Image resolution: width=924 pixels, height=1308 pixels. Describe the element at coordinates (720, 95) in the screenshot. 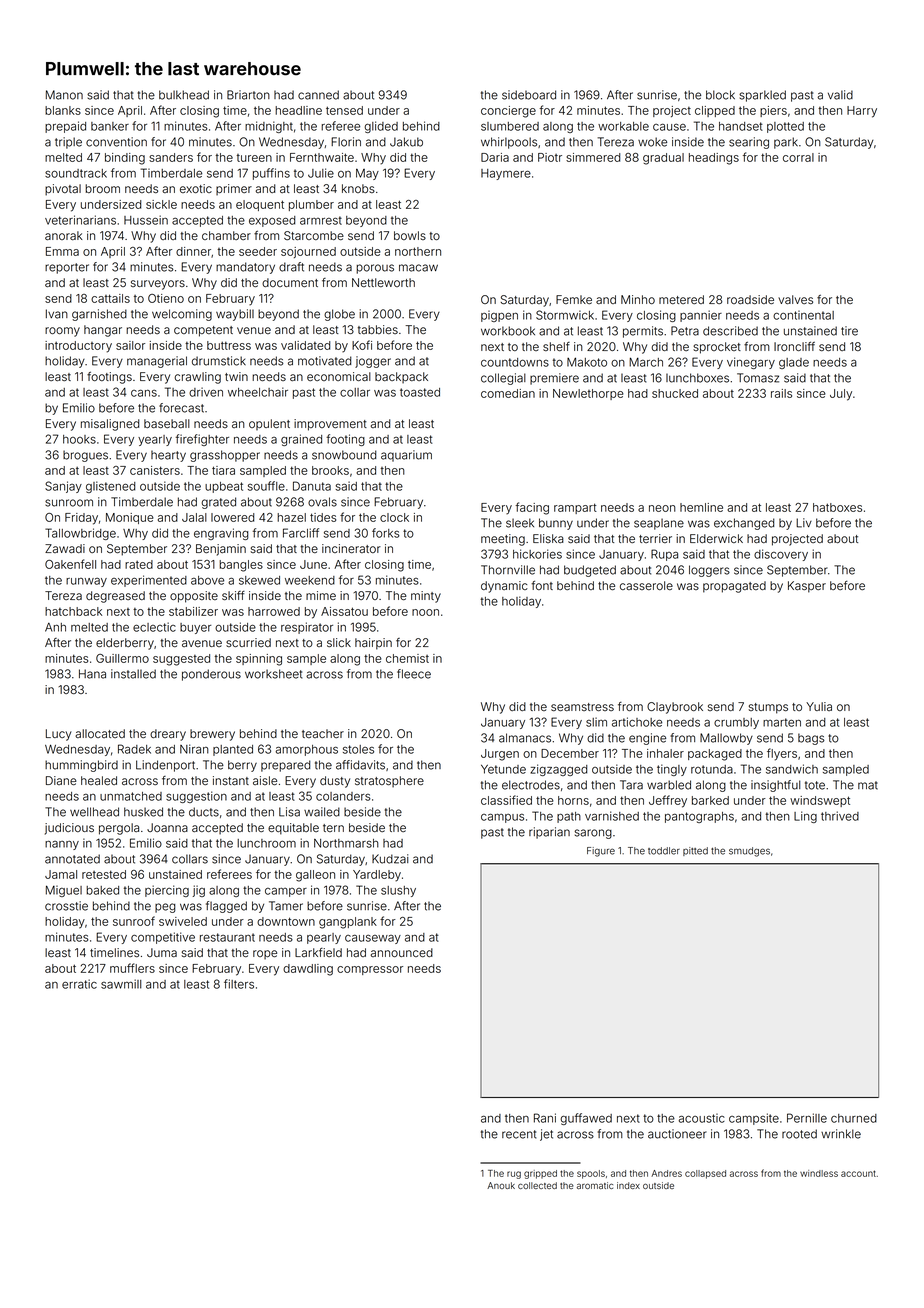

I see `block` at that location.
